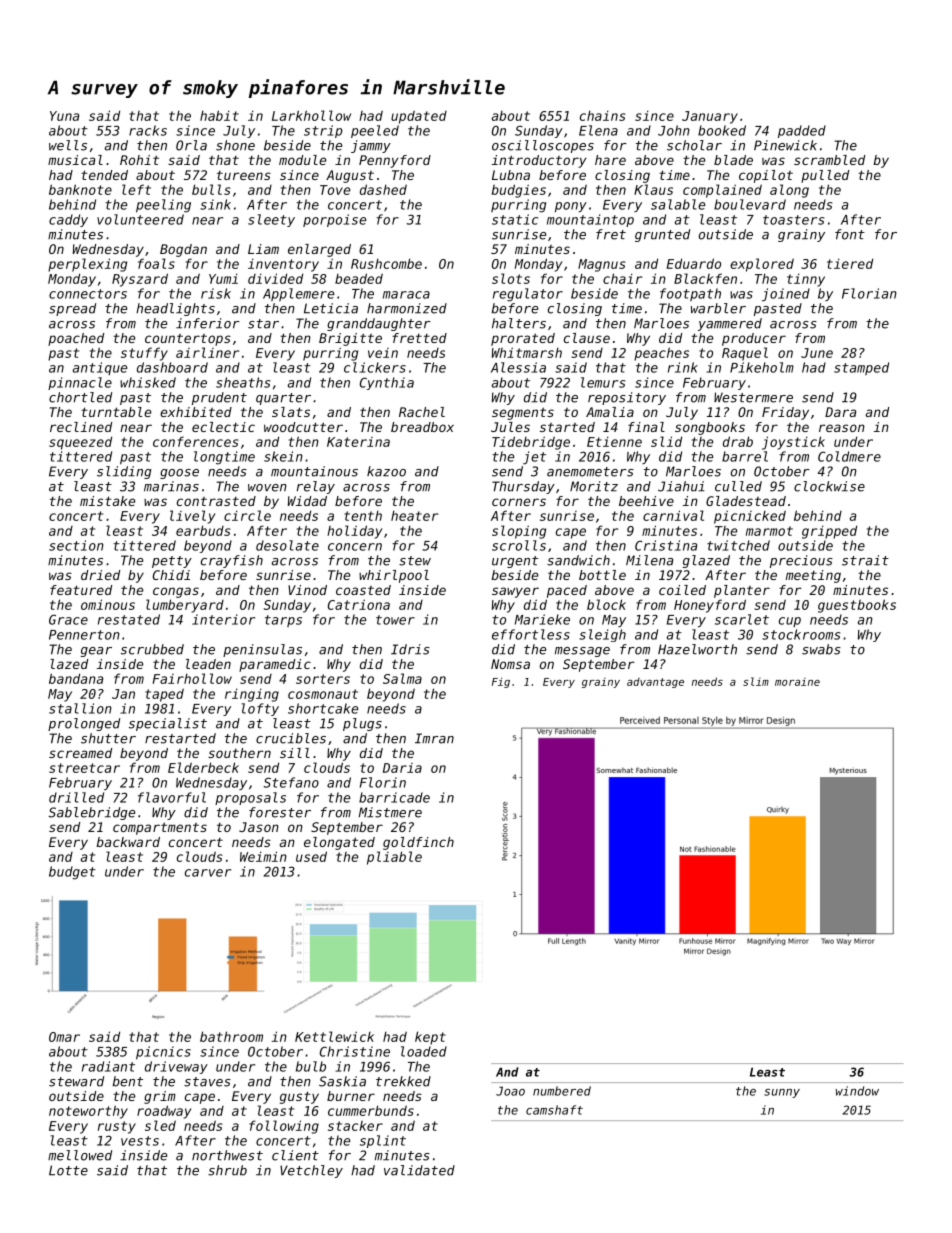 This screenshot has width=952, height=1233. I want to click on Imran, so click(434, 738).
